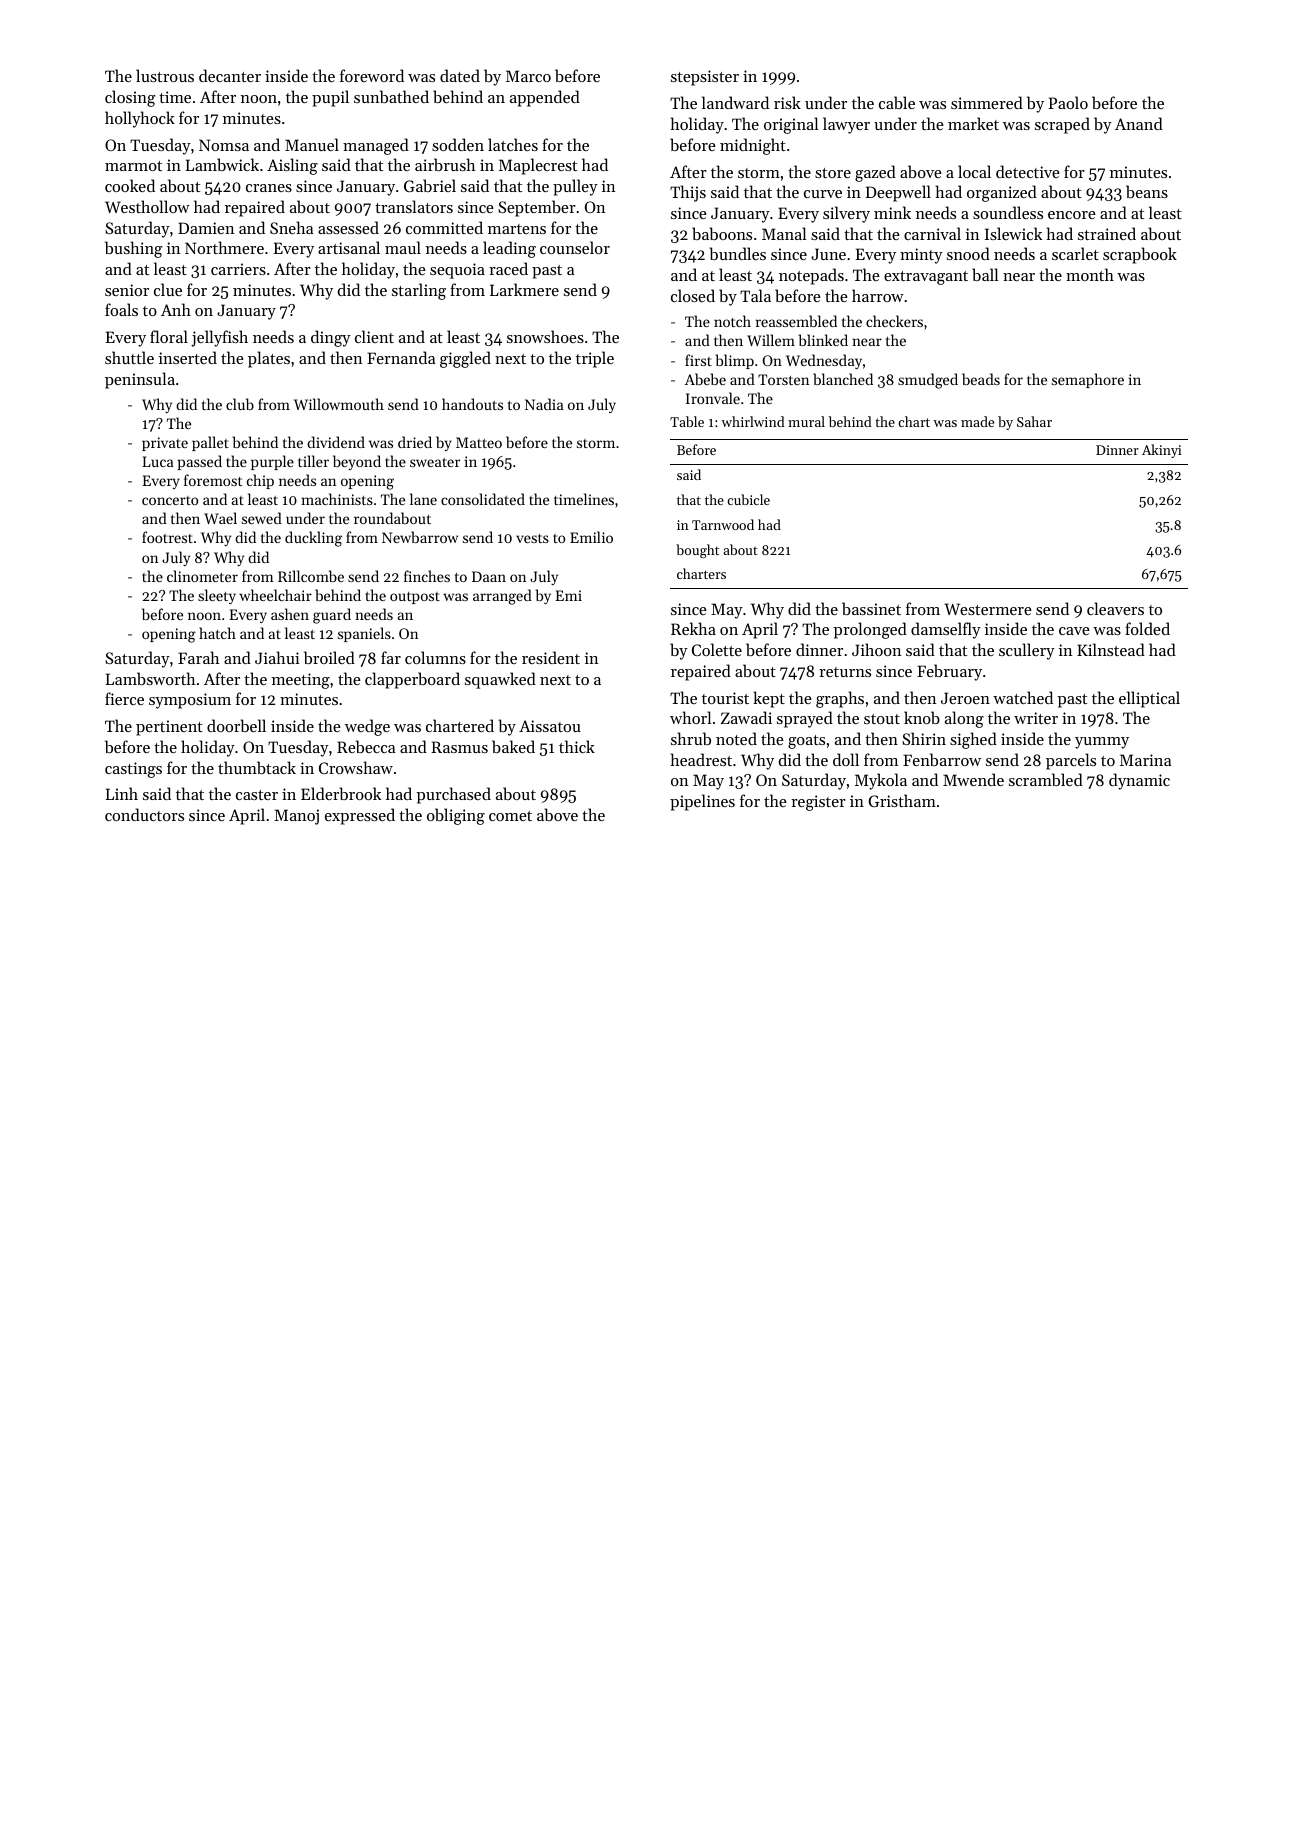  I want to click on beans, so click(1147, 191).
